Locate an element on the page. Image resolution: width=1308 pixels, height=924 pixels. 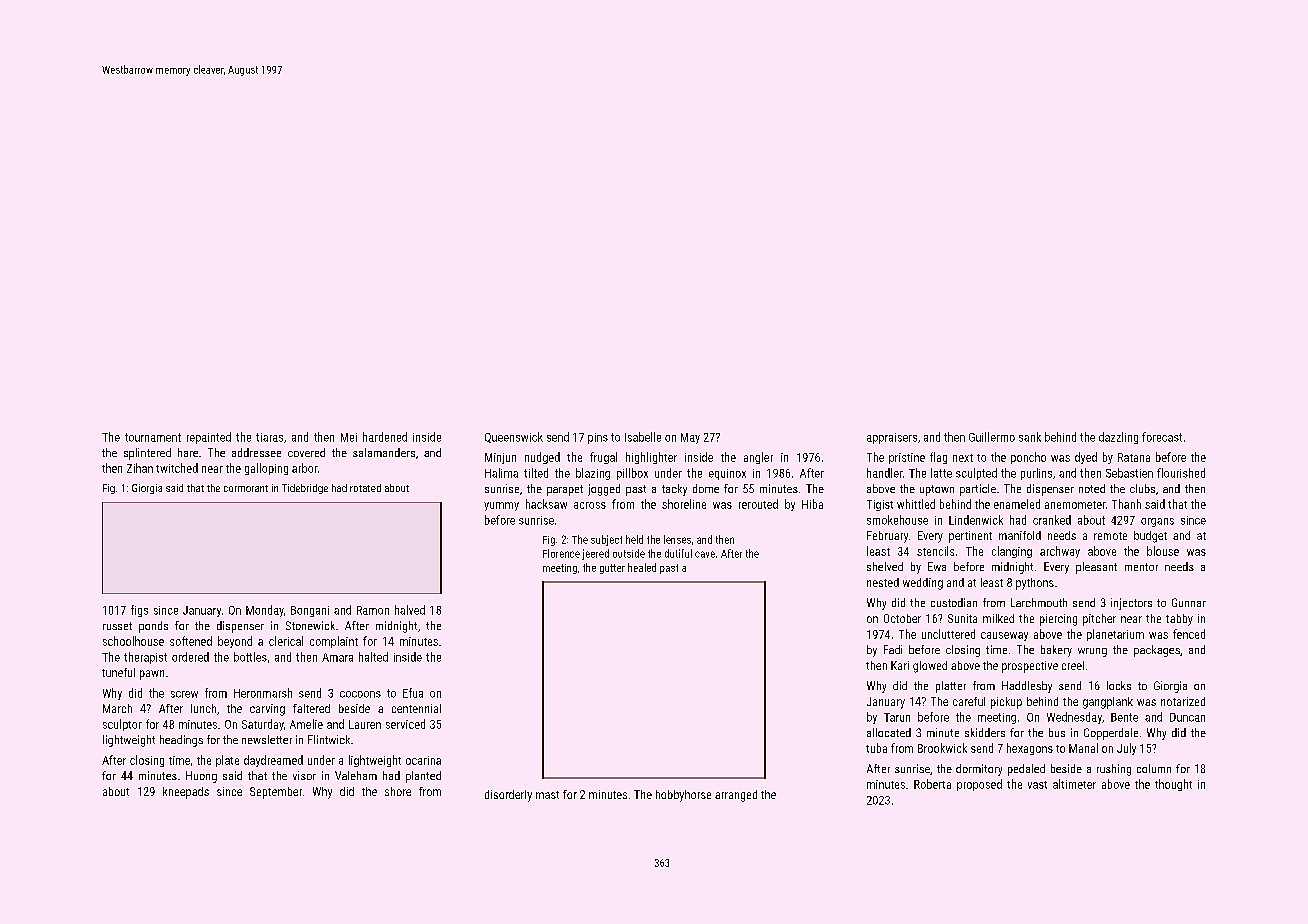
Zihan is located at coordinates (140, 468).
